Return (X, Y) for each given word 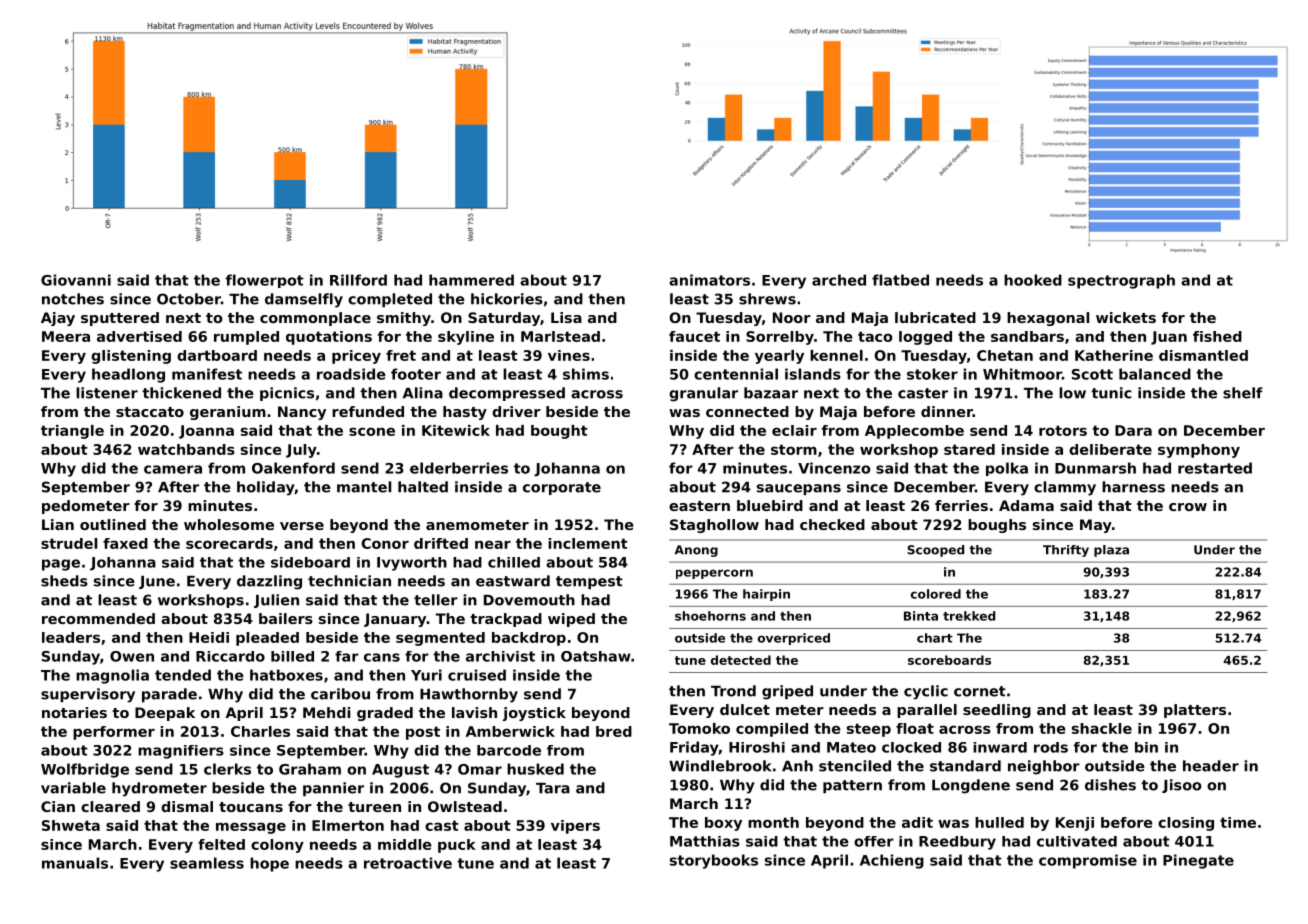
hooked (1033, 280)
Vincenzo (834, 468)
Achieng (892, 861)
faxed (125, 543)
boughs (997, 526)
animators (709, 280)
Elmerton (348, 825)
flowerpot (265, 281)
